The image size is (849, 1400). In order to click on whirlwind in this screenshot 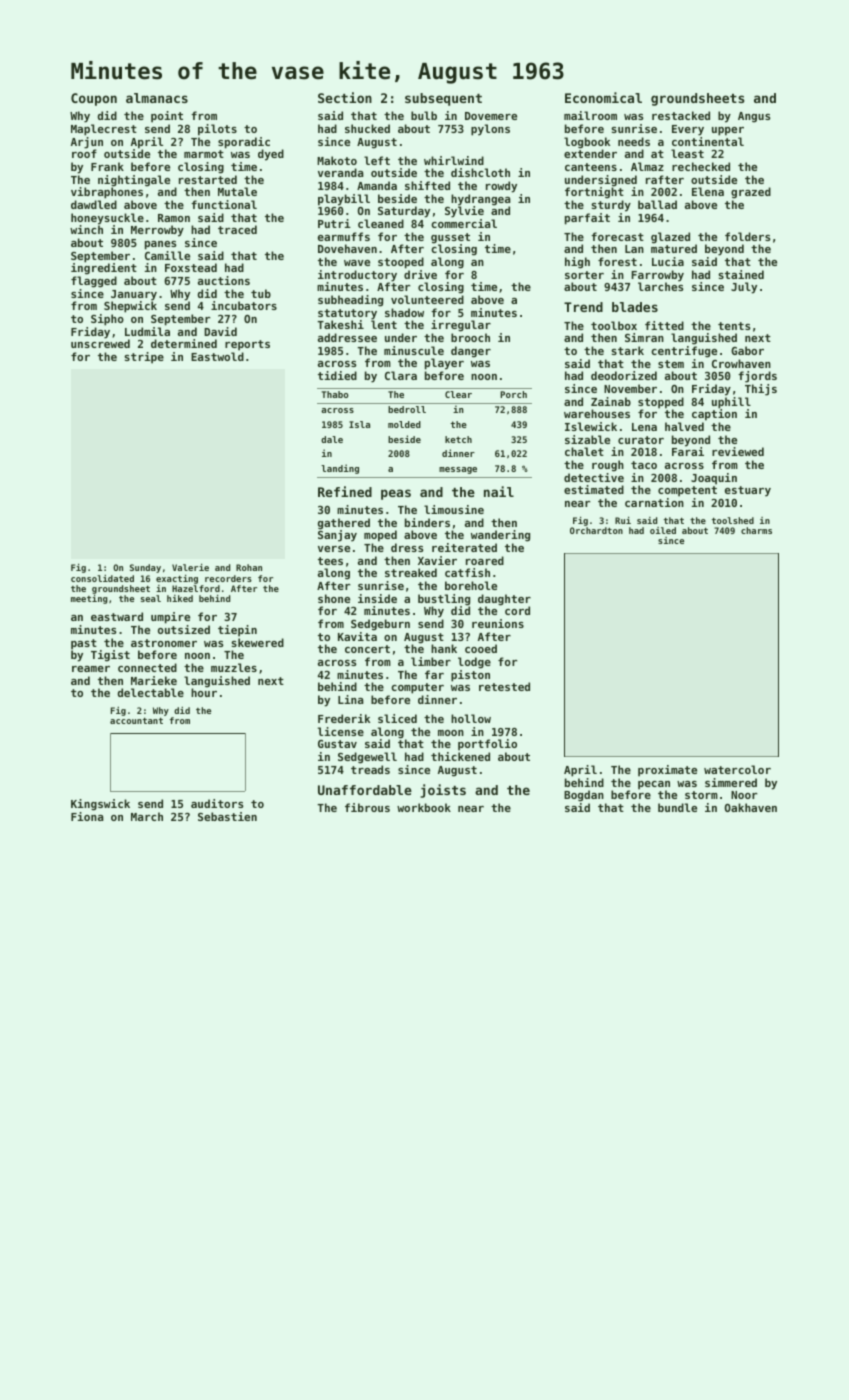, I will do `click(454, 160)`.
